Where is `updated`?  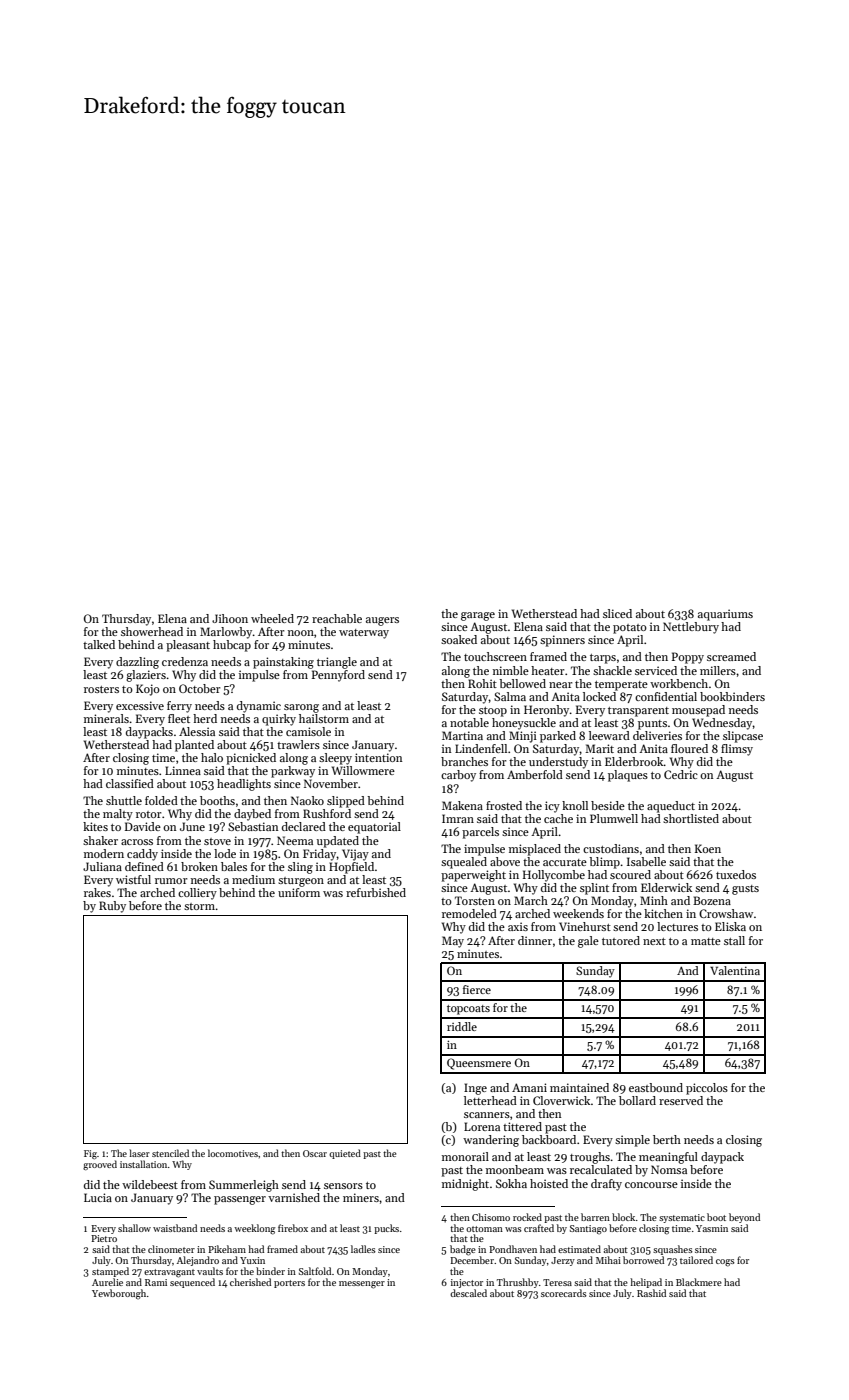
updated is located at coordinates (338, 842).
